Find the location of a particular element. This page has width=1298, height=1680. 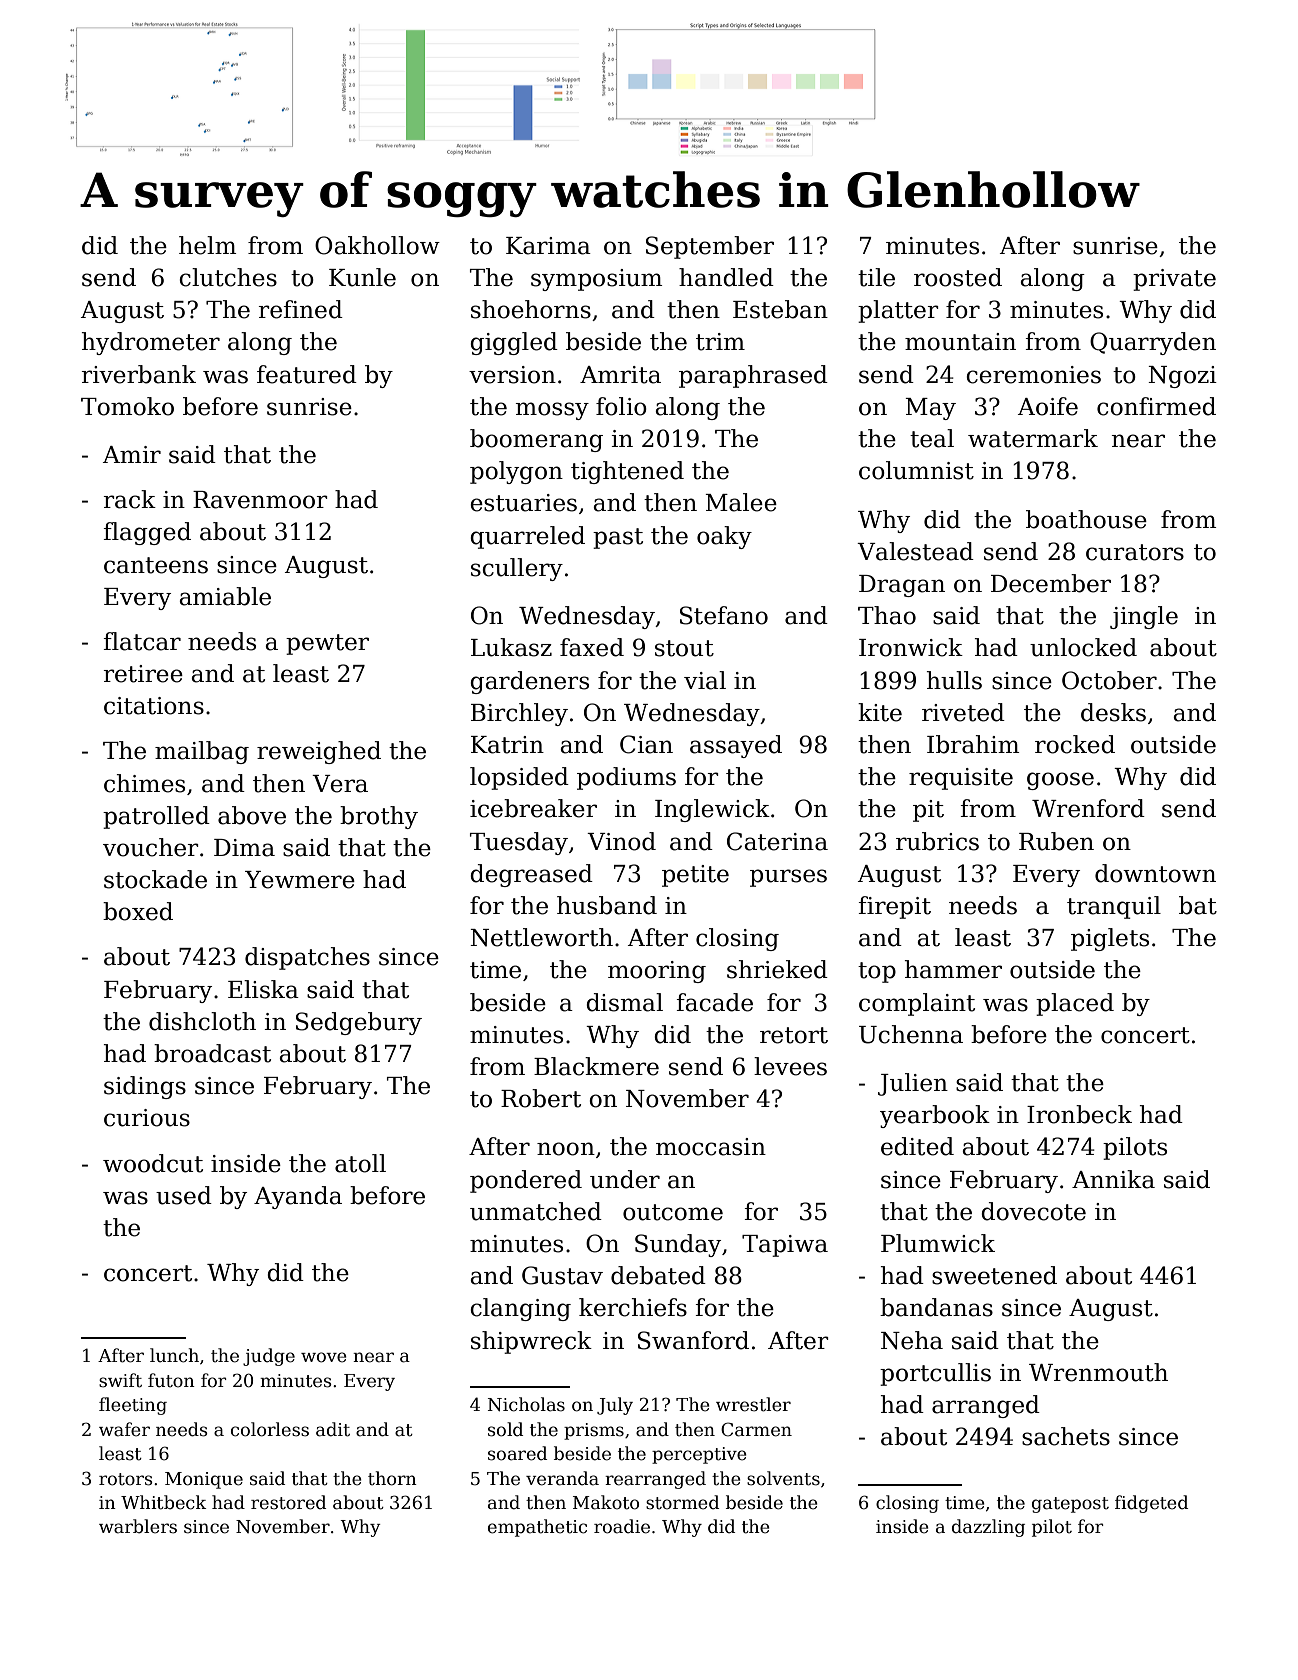

Caterina is located at coordinates (777, 841).
